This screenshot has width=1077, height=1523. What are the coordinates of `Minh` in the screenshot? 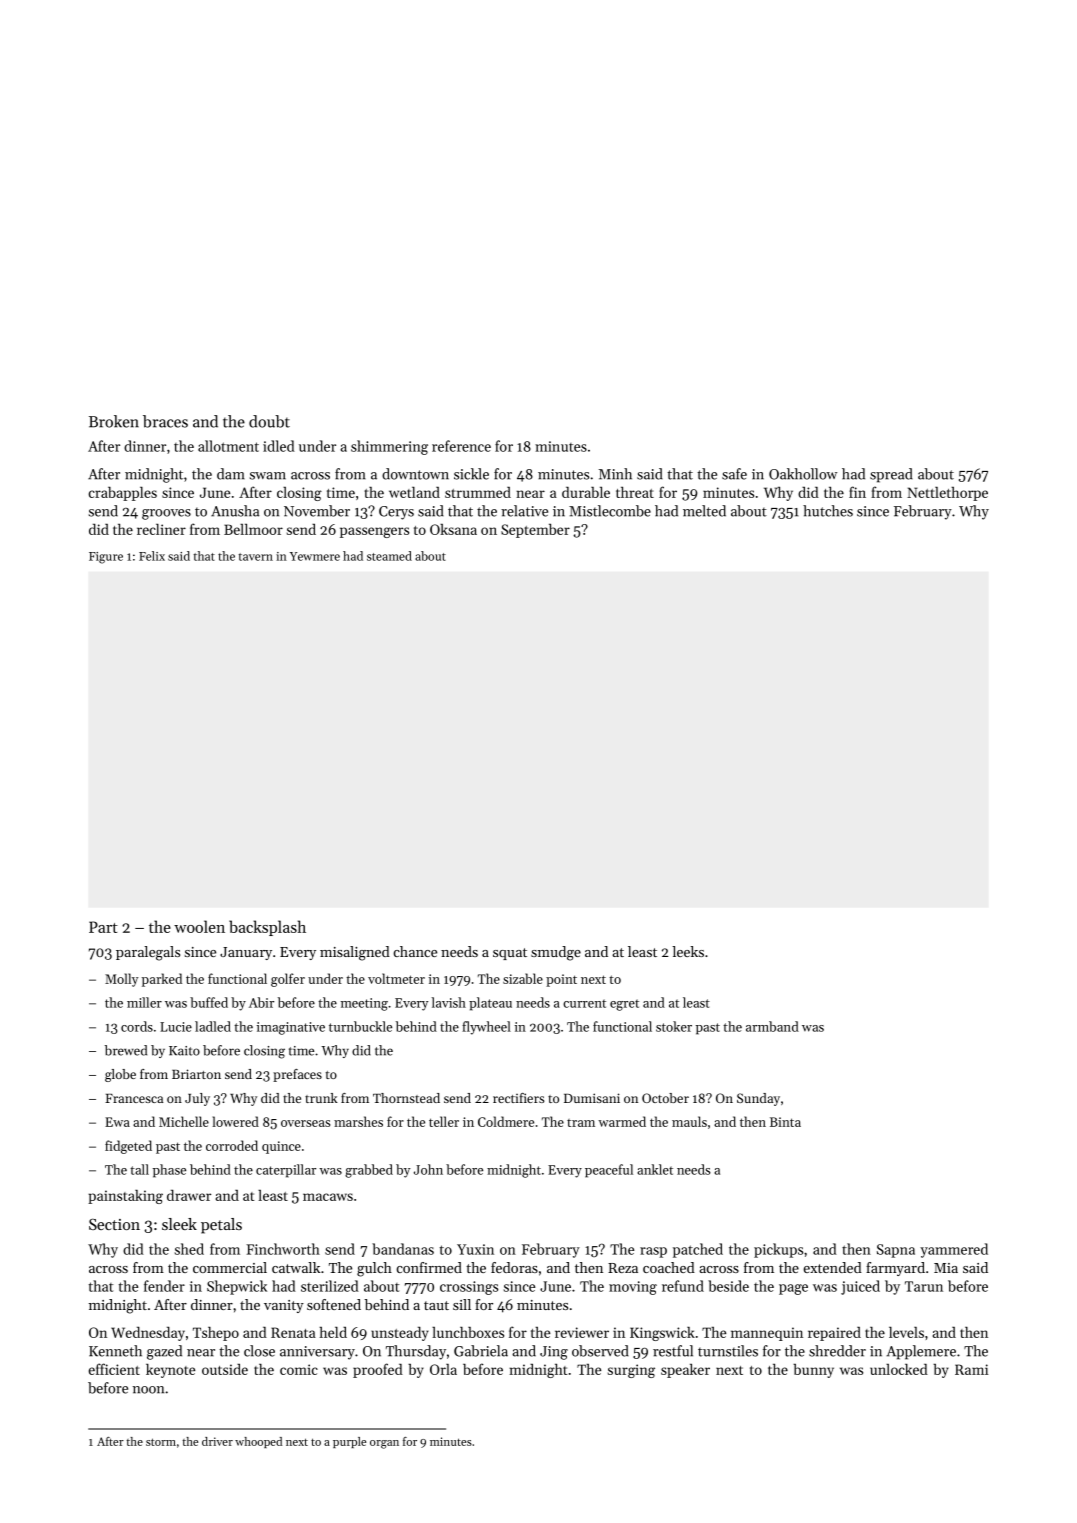 It's located at (615, 474).
